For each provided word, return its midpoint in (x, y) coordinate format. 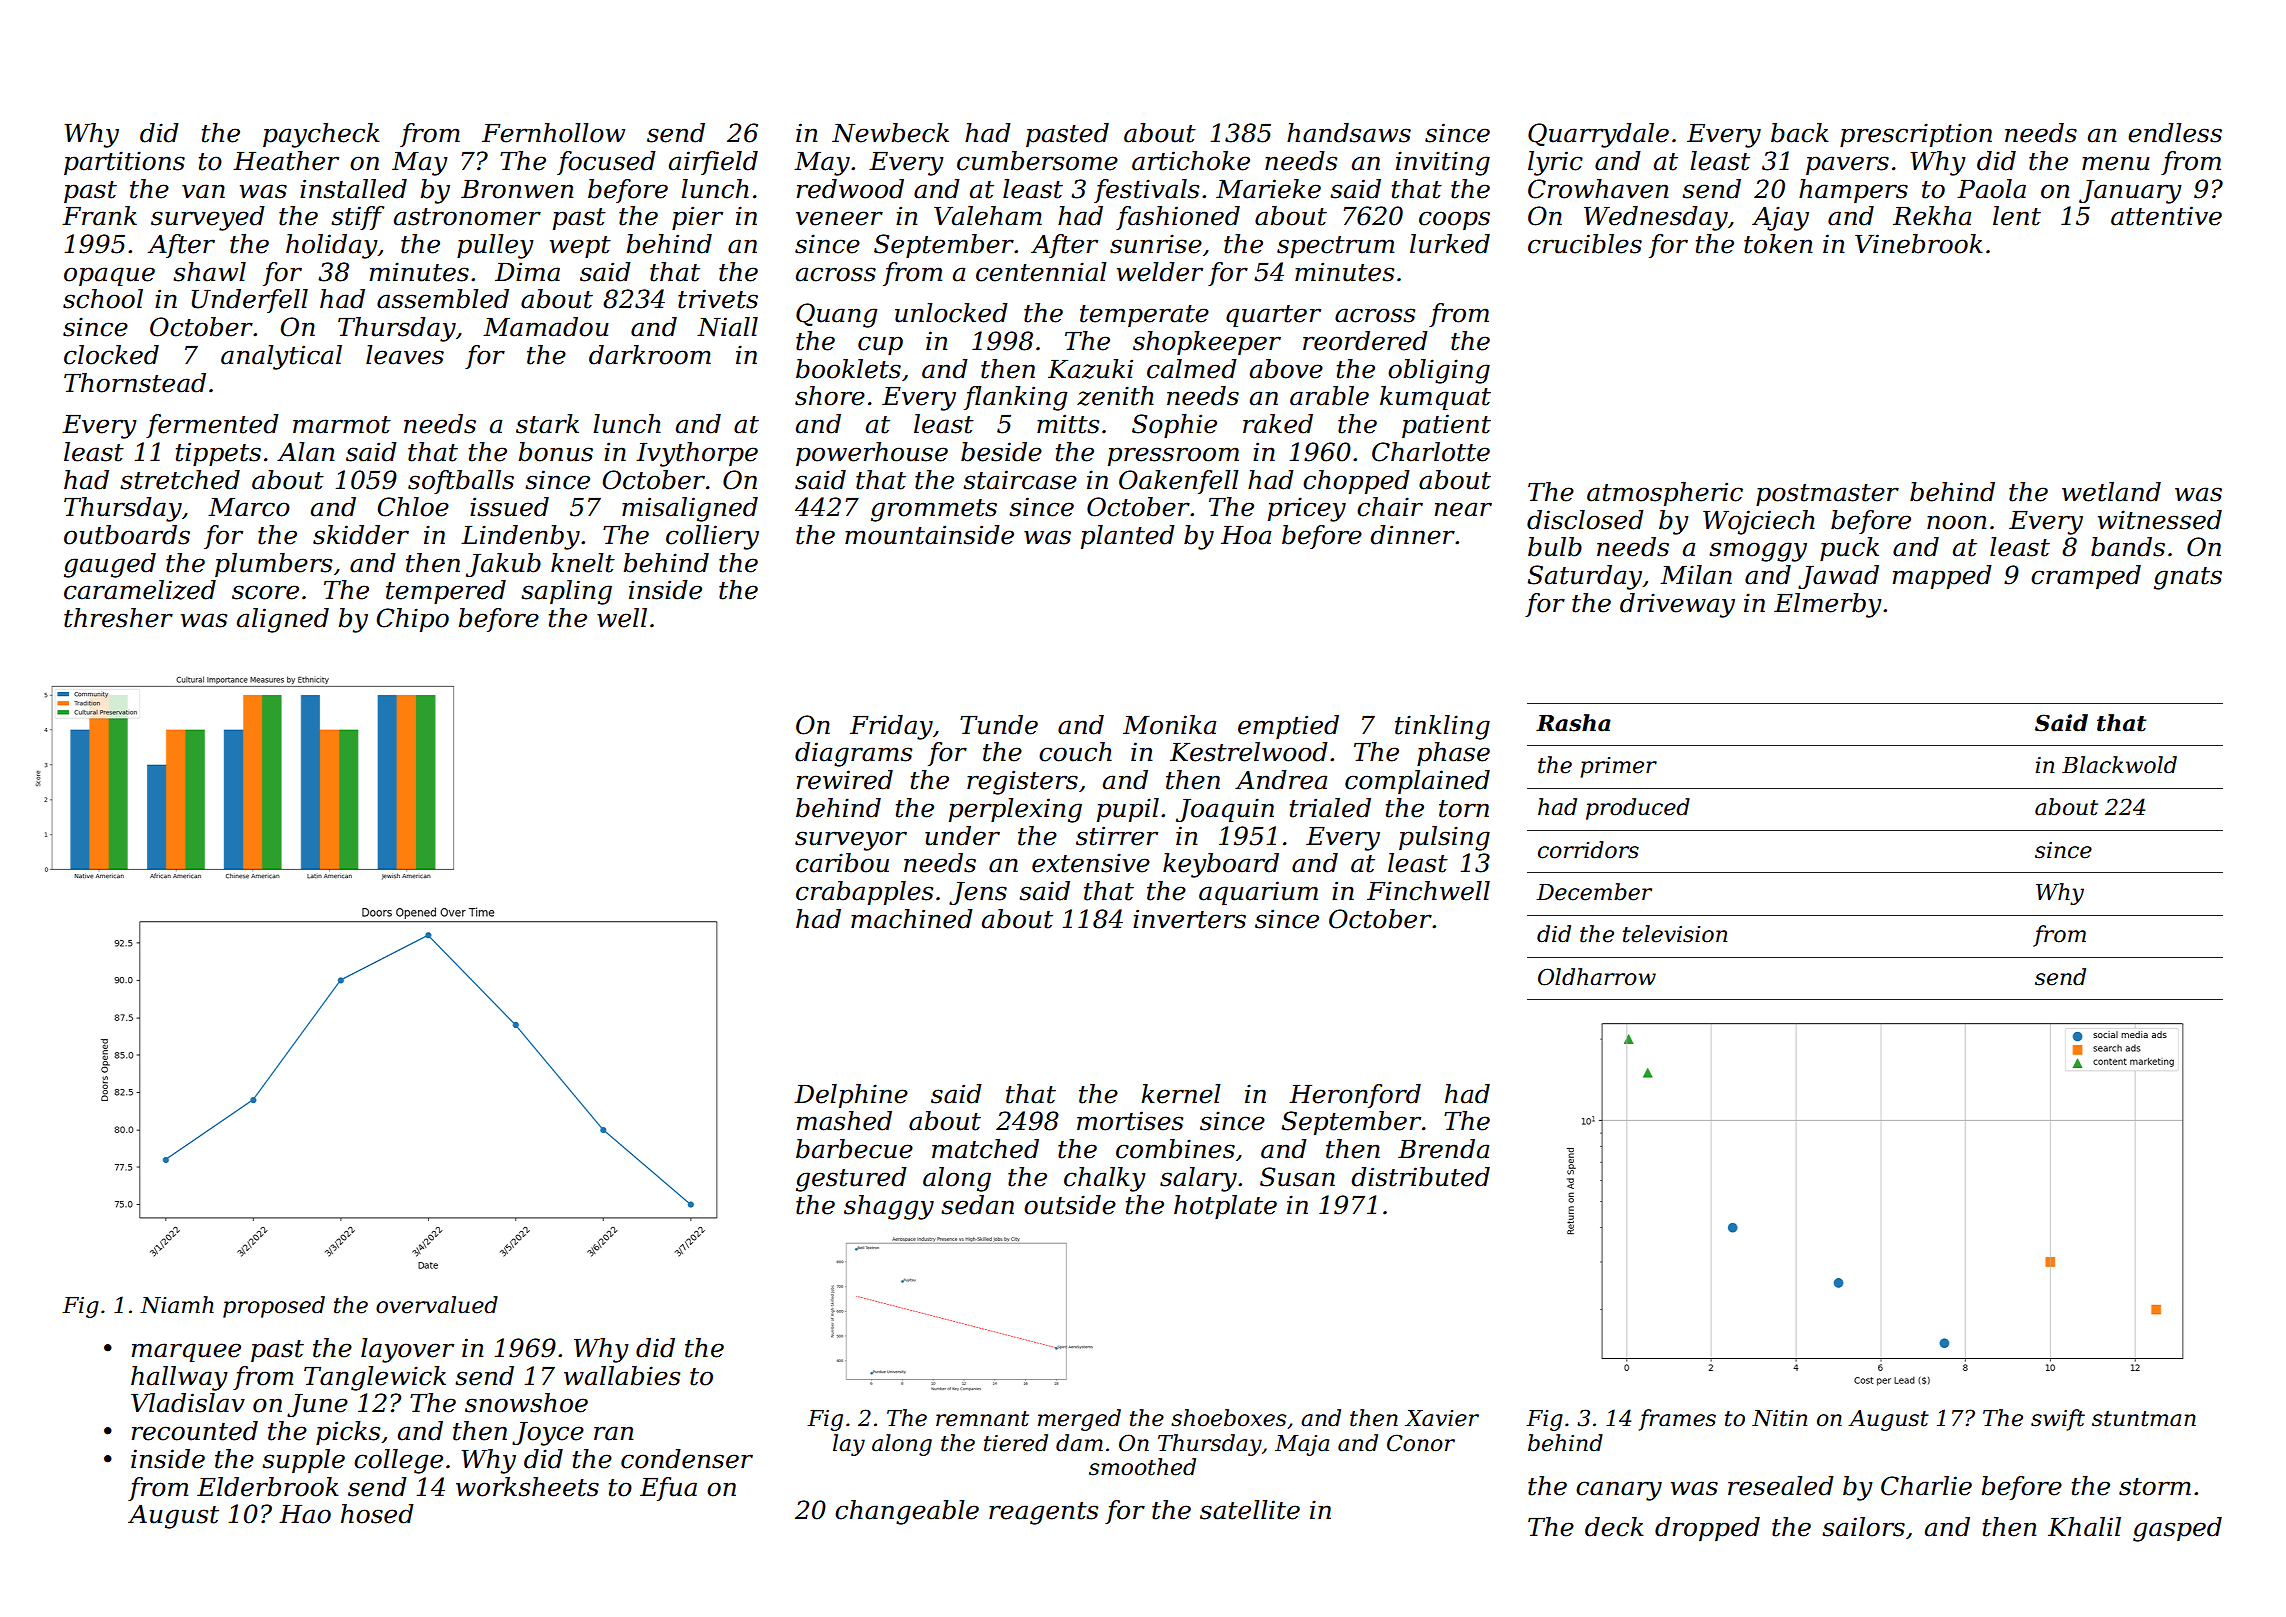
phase (1453, 754)
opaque (109, 276)
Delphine (851, 1096)
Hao (305, 1514)
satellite (1250, 1510)
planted (1128, 537)
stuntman (2144, 1419)
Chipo (413, 620)
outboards (127, 535)
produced (1638, 809)
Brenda (1443, 1149)
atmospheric (1665, 494)
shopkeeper (1207, 343)
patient (1446, 426)
